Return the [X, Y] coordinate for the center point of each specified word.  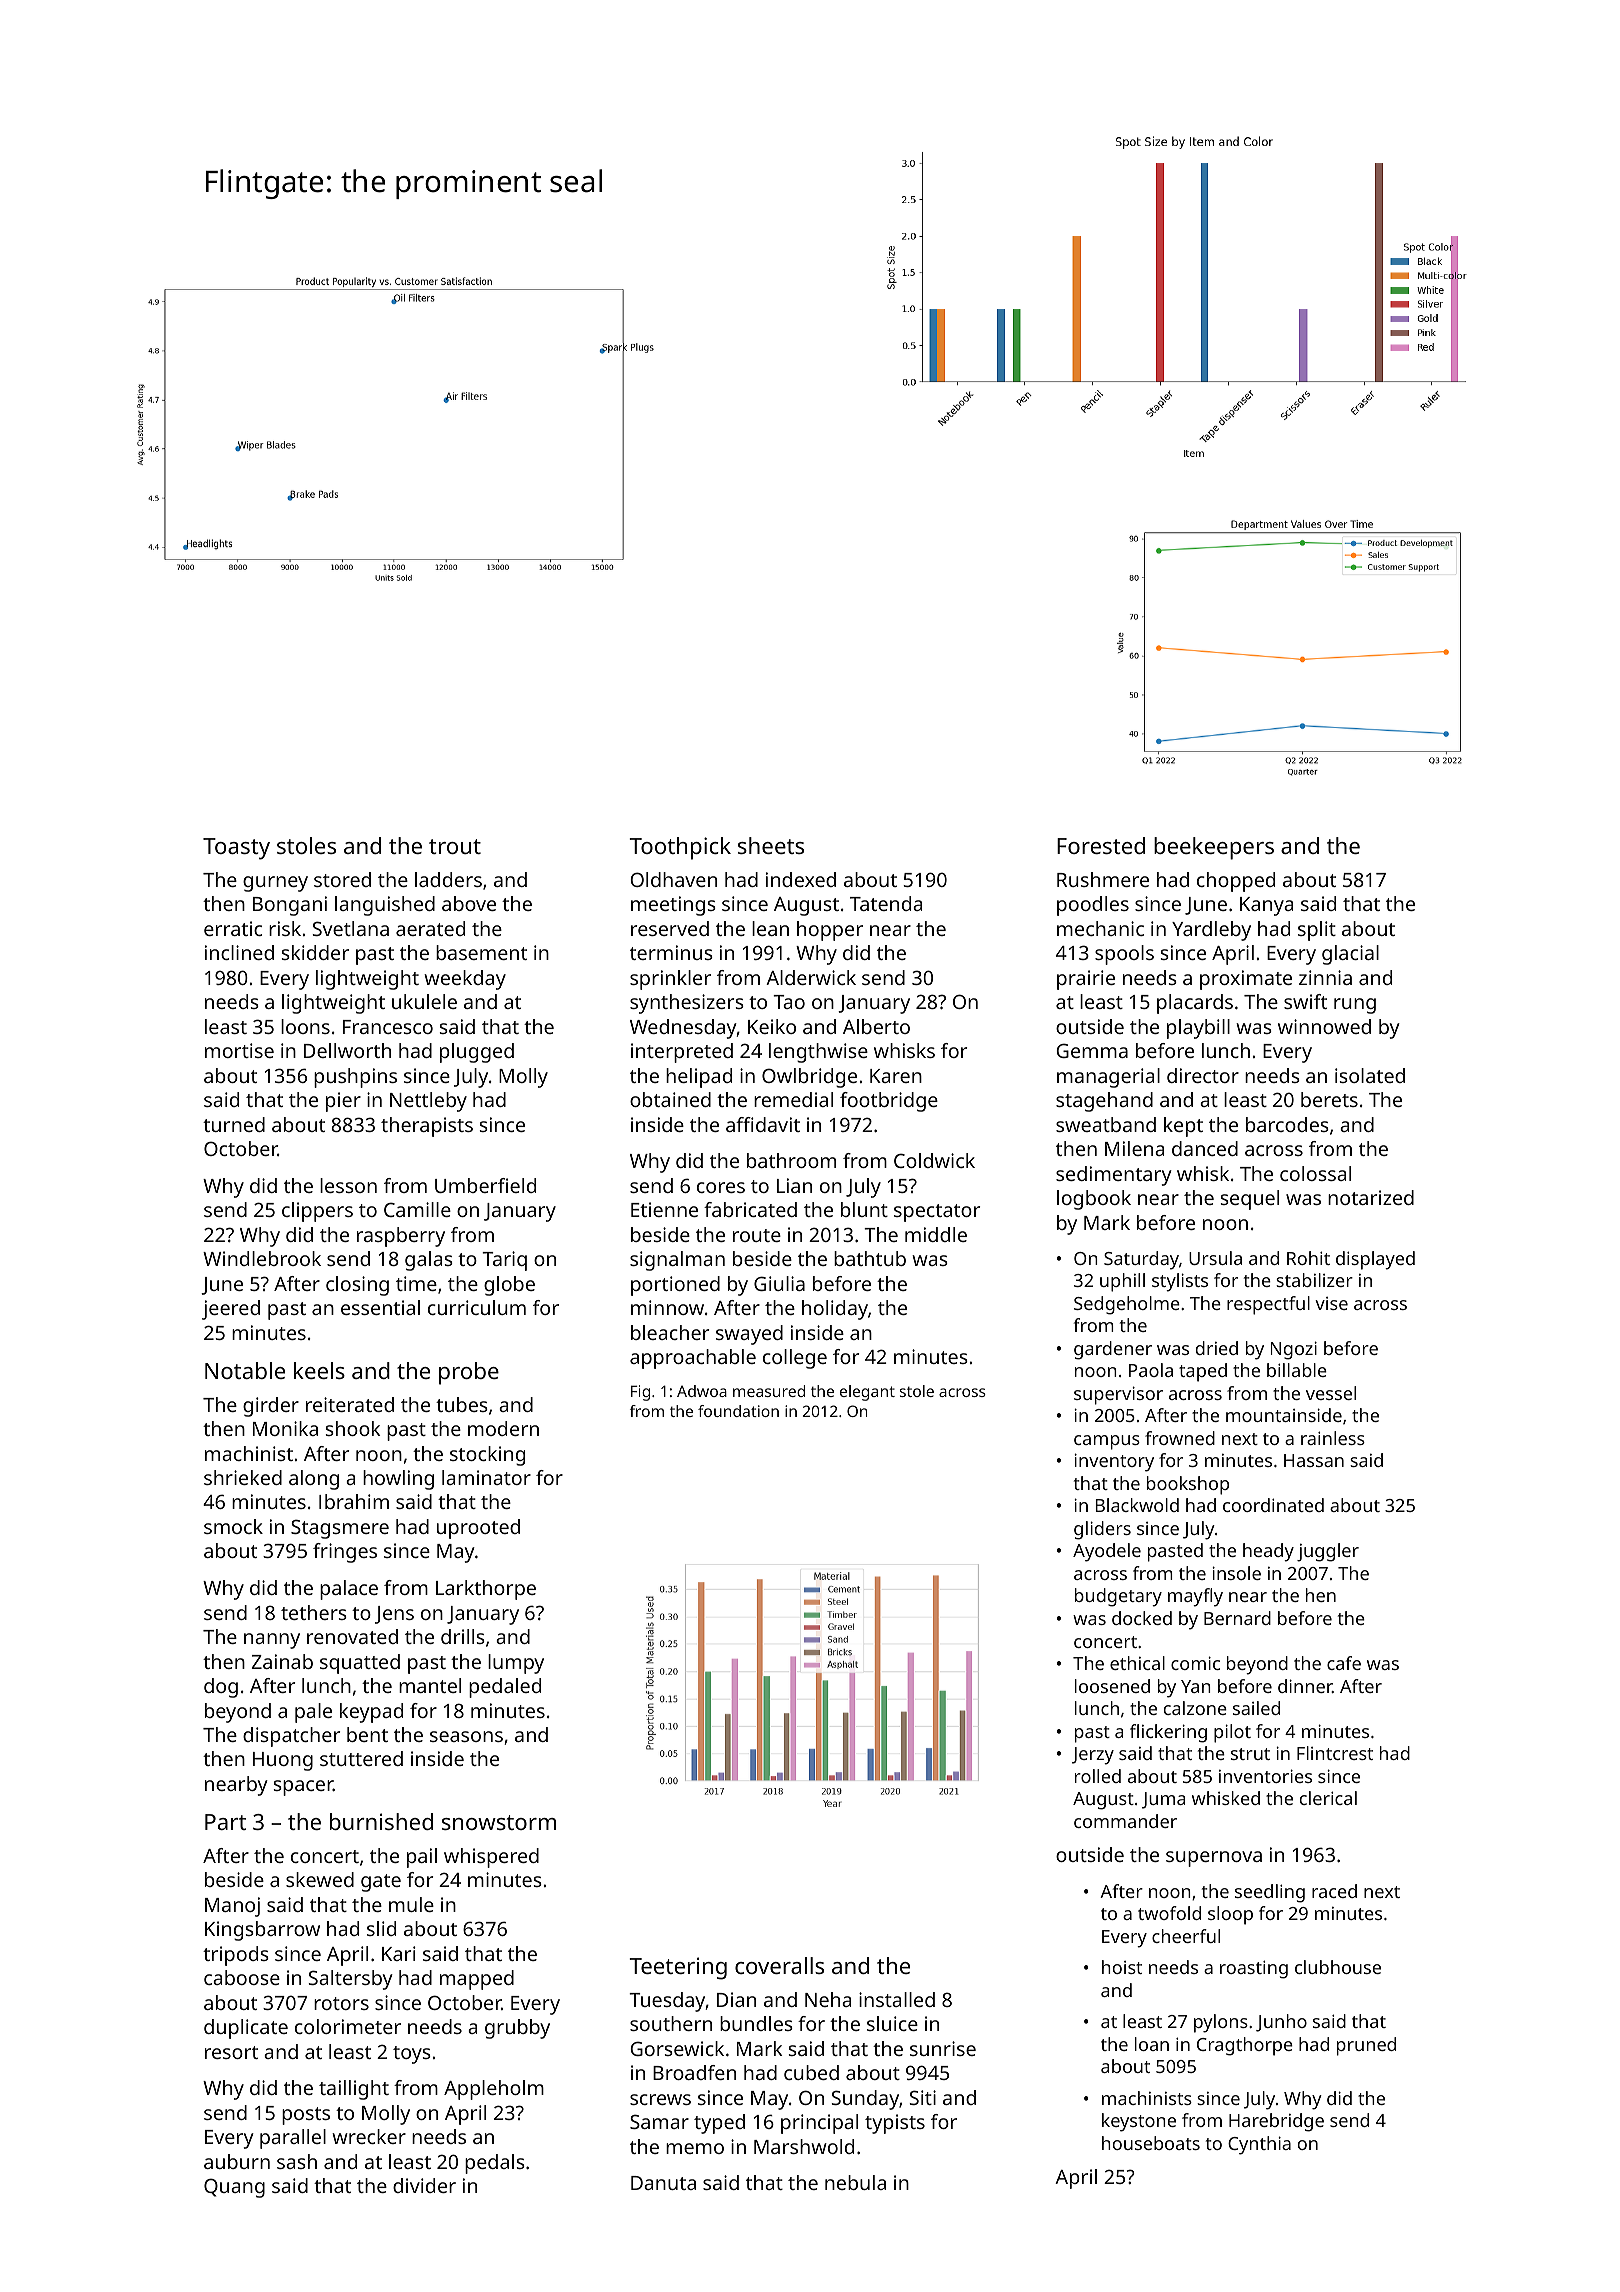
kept [1183, 1127]
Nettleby [428, 1102]
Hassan [1314, 1460]
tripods [236, 1956]
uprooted [478, 1529]
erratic [233, 928]
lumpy [516, 1664]
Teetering [678, 1968]
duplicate [246, 2029]
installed [897, 1999]
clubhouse [1338, 1967]
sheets [771, 845]
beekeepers [1214, 848]
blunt [864, 1209]
